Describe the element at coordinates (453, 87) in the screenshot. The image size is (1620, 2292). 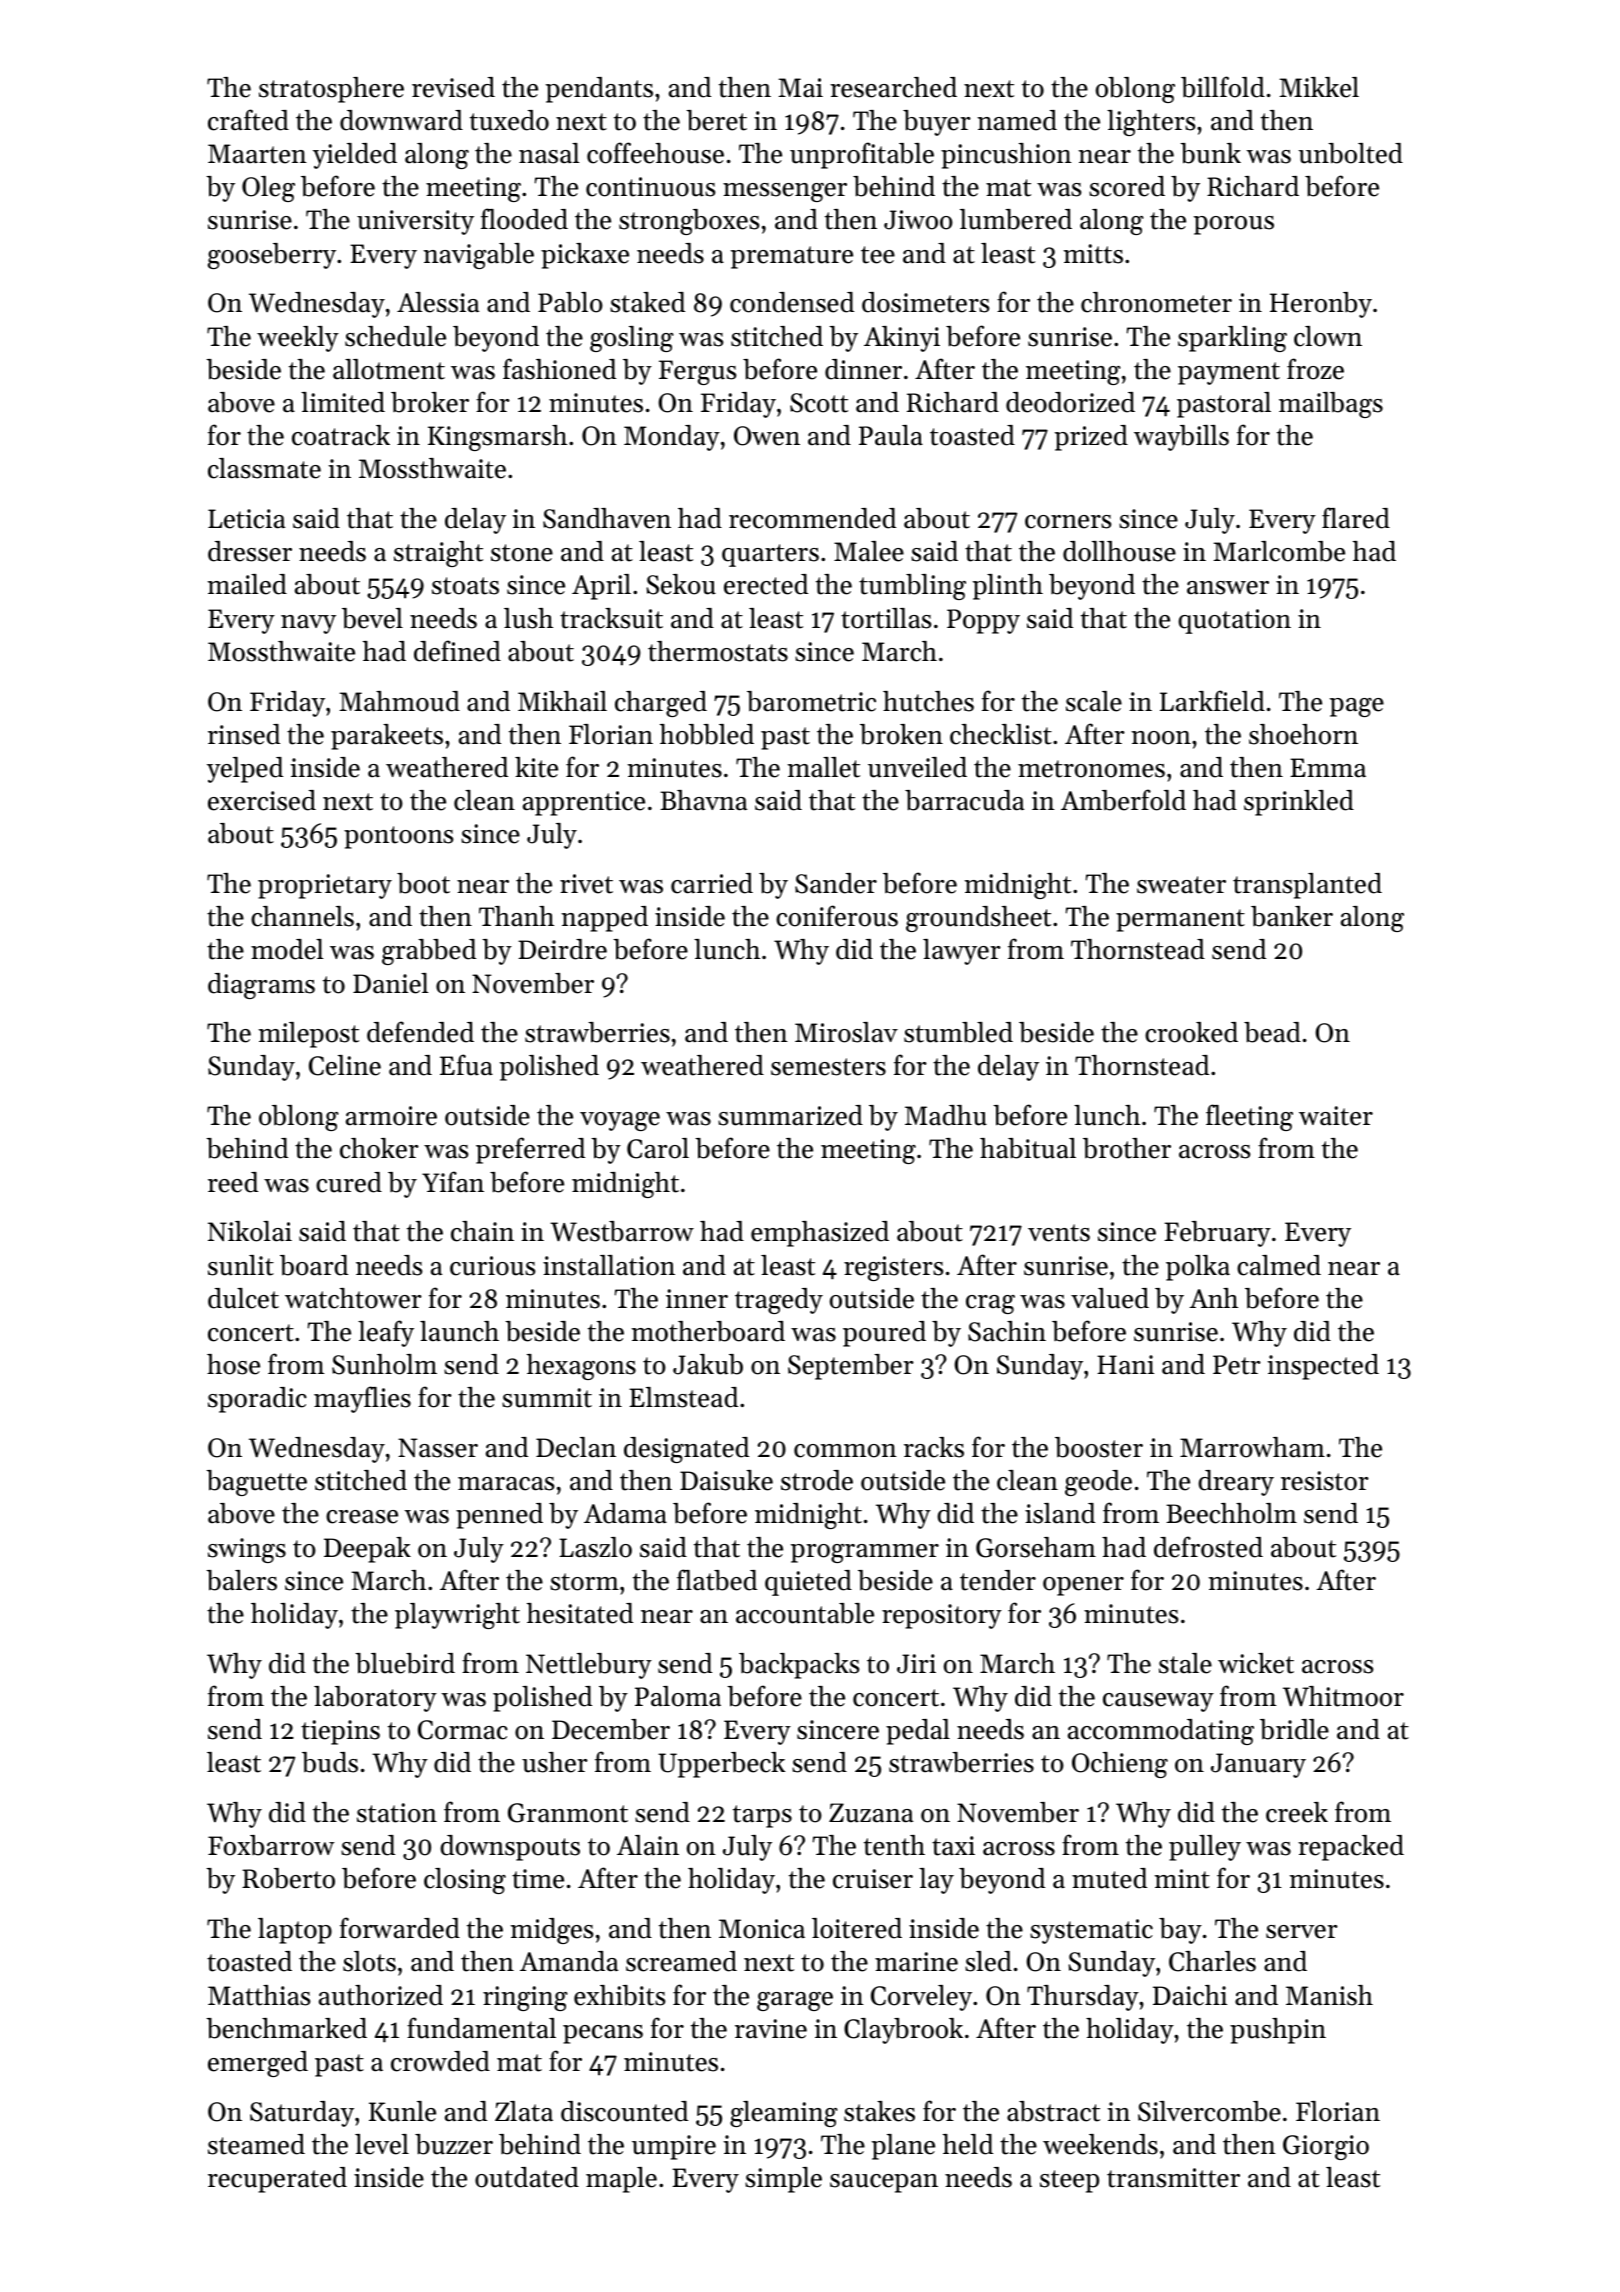
I see `revised` at that location.
